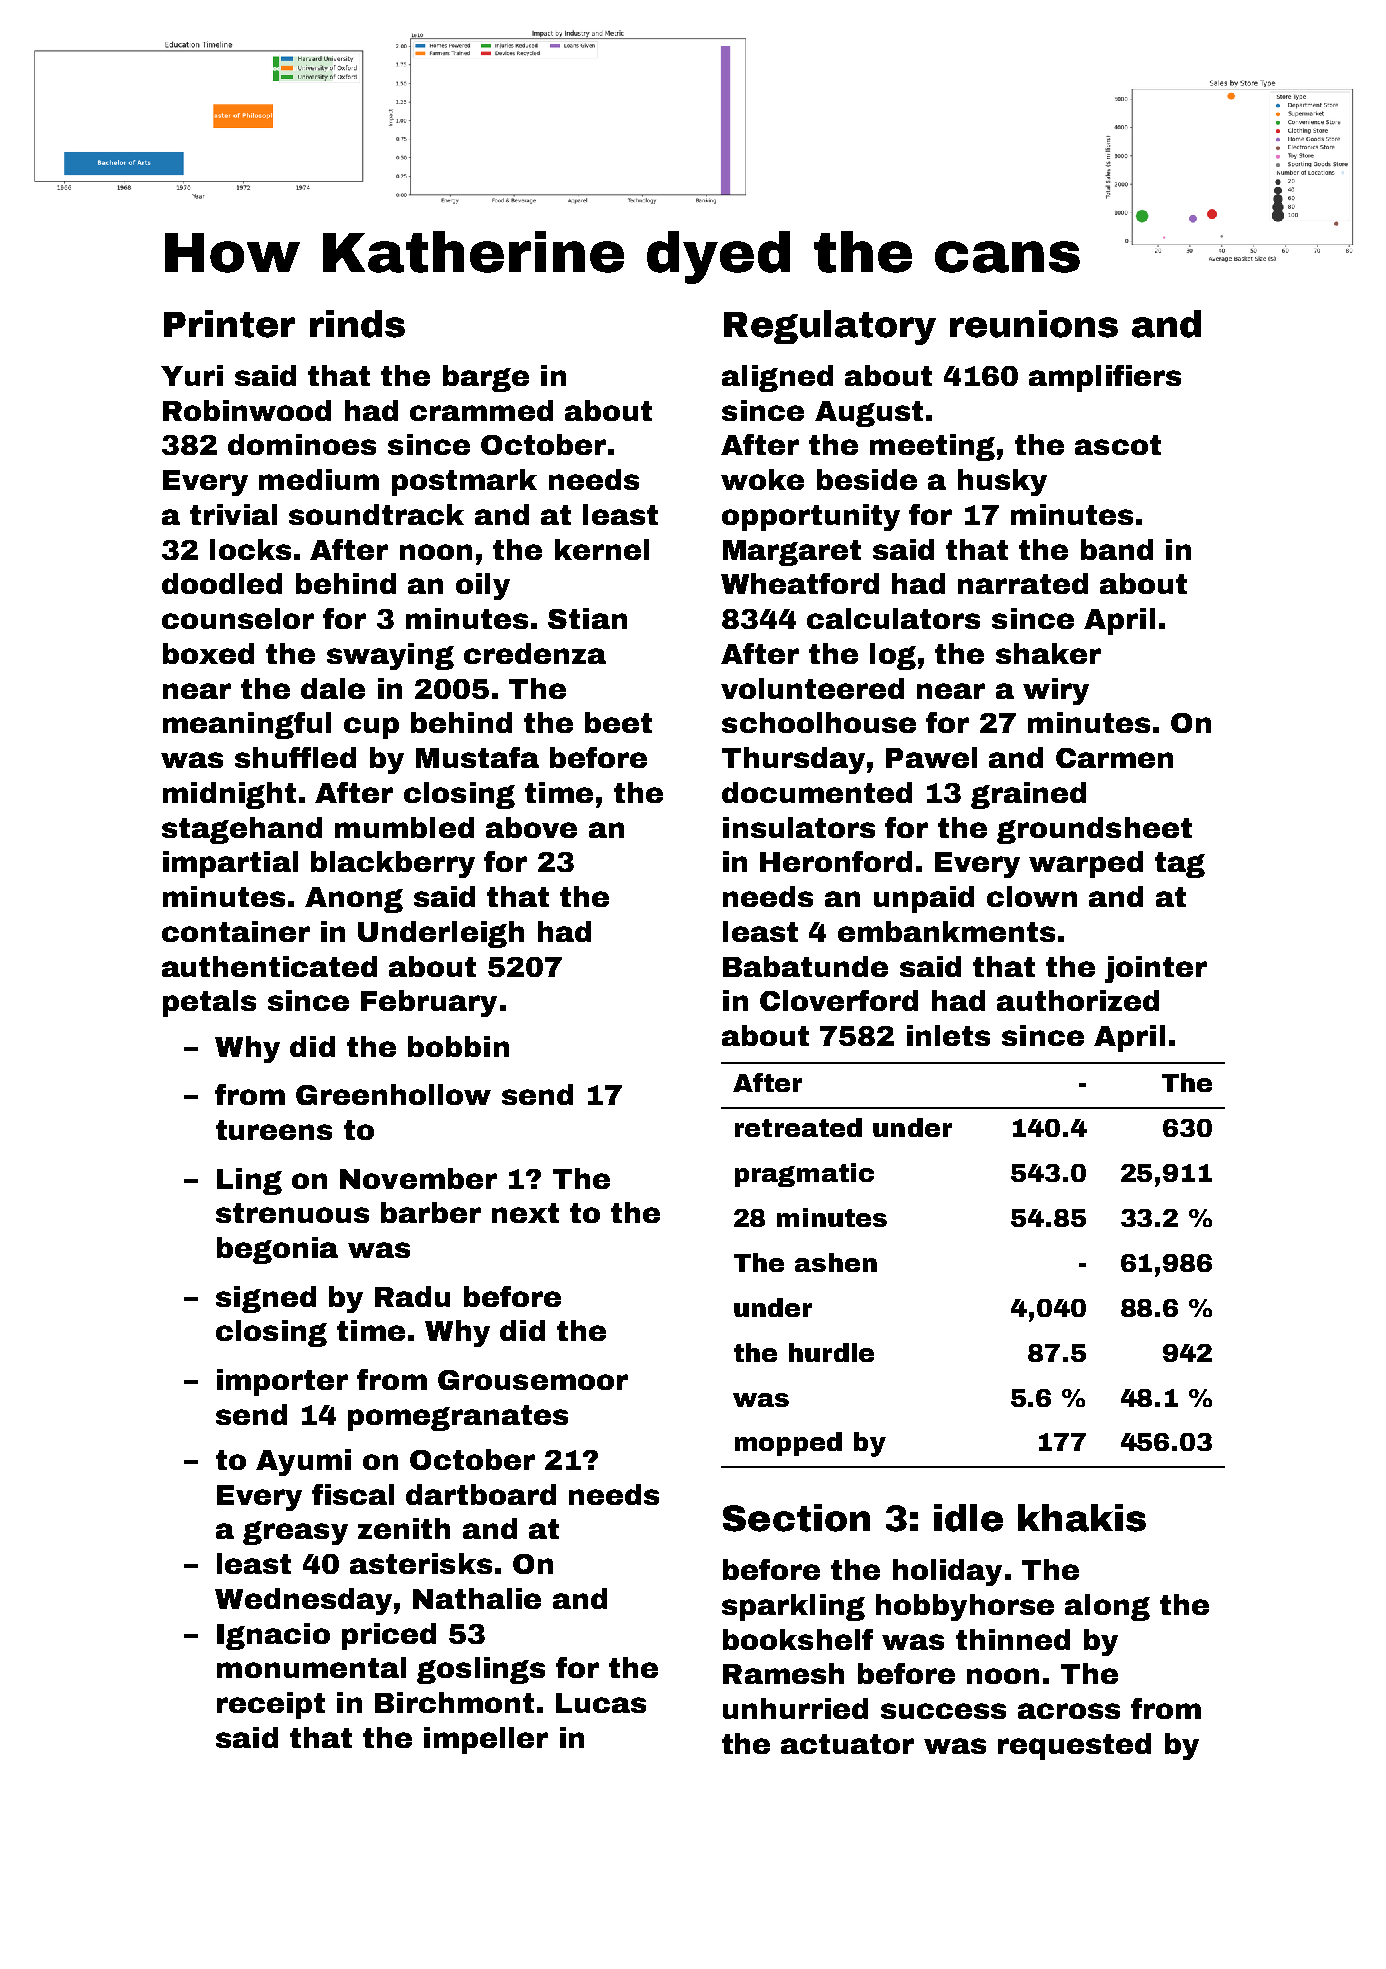  Describe the element at coordinates (805, 966) in the screenshot. I see `Babatunde` at that location.
